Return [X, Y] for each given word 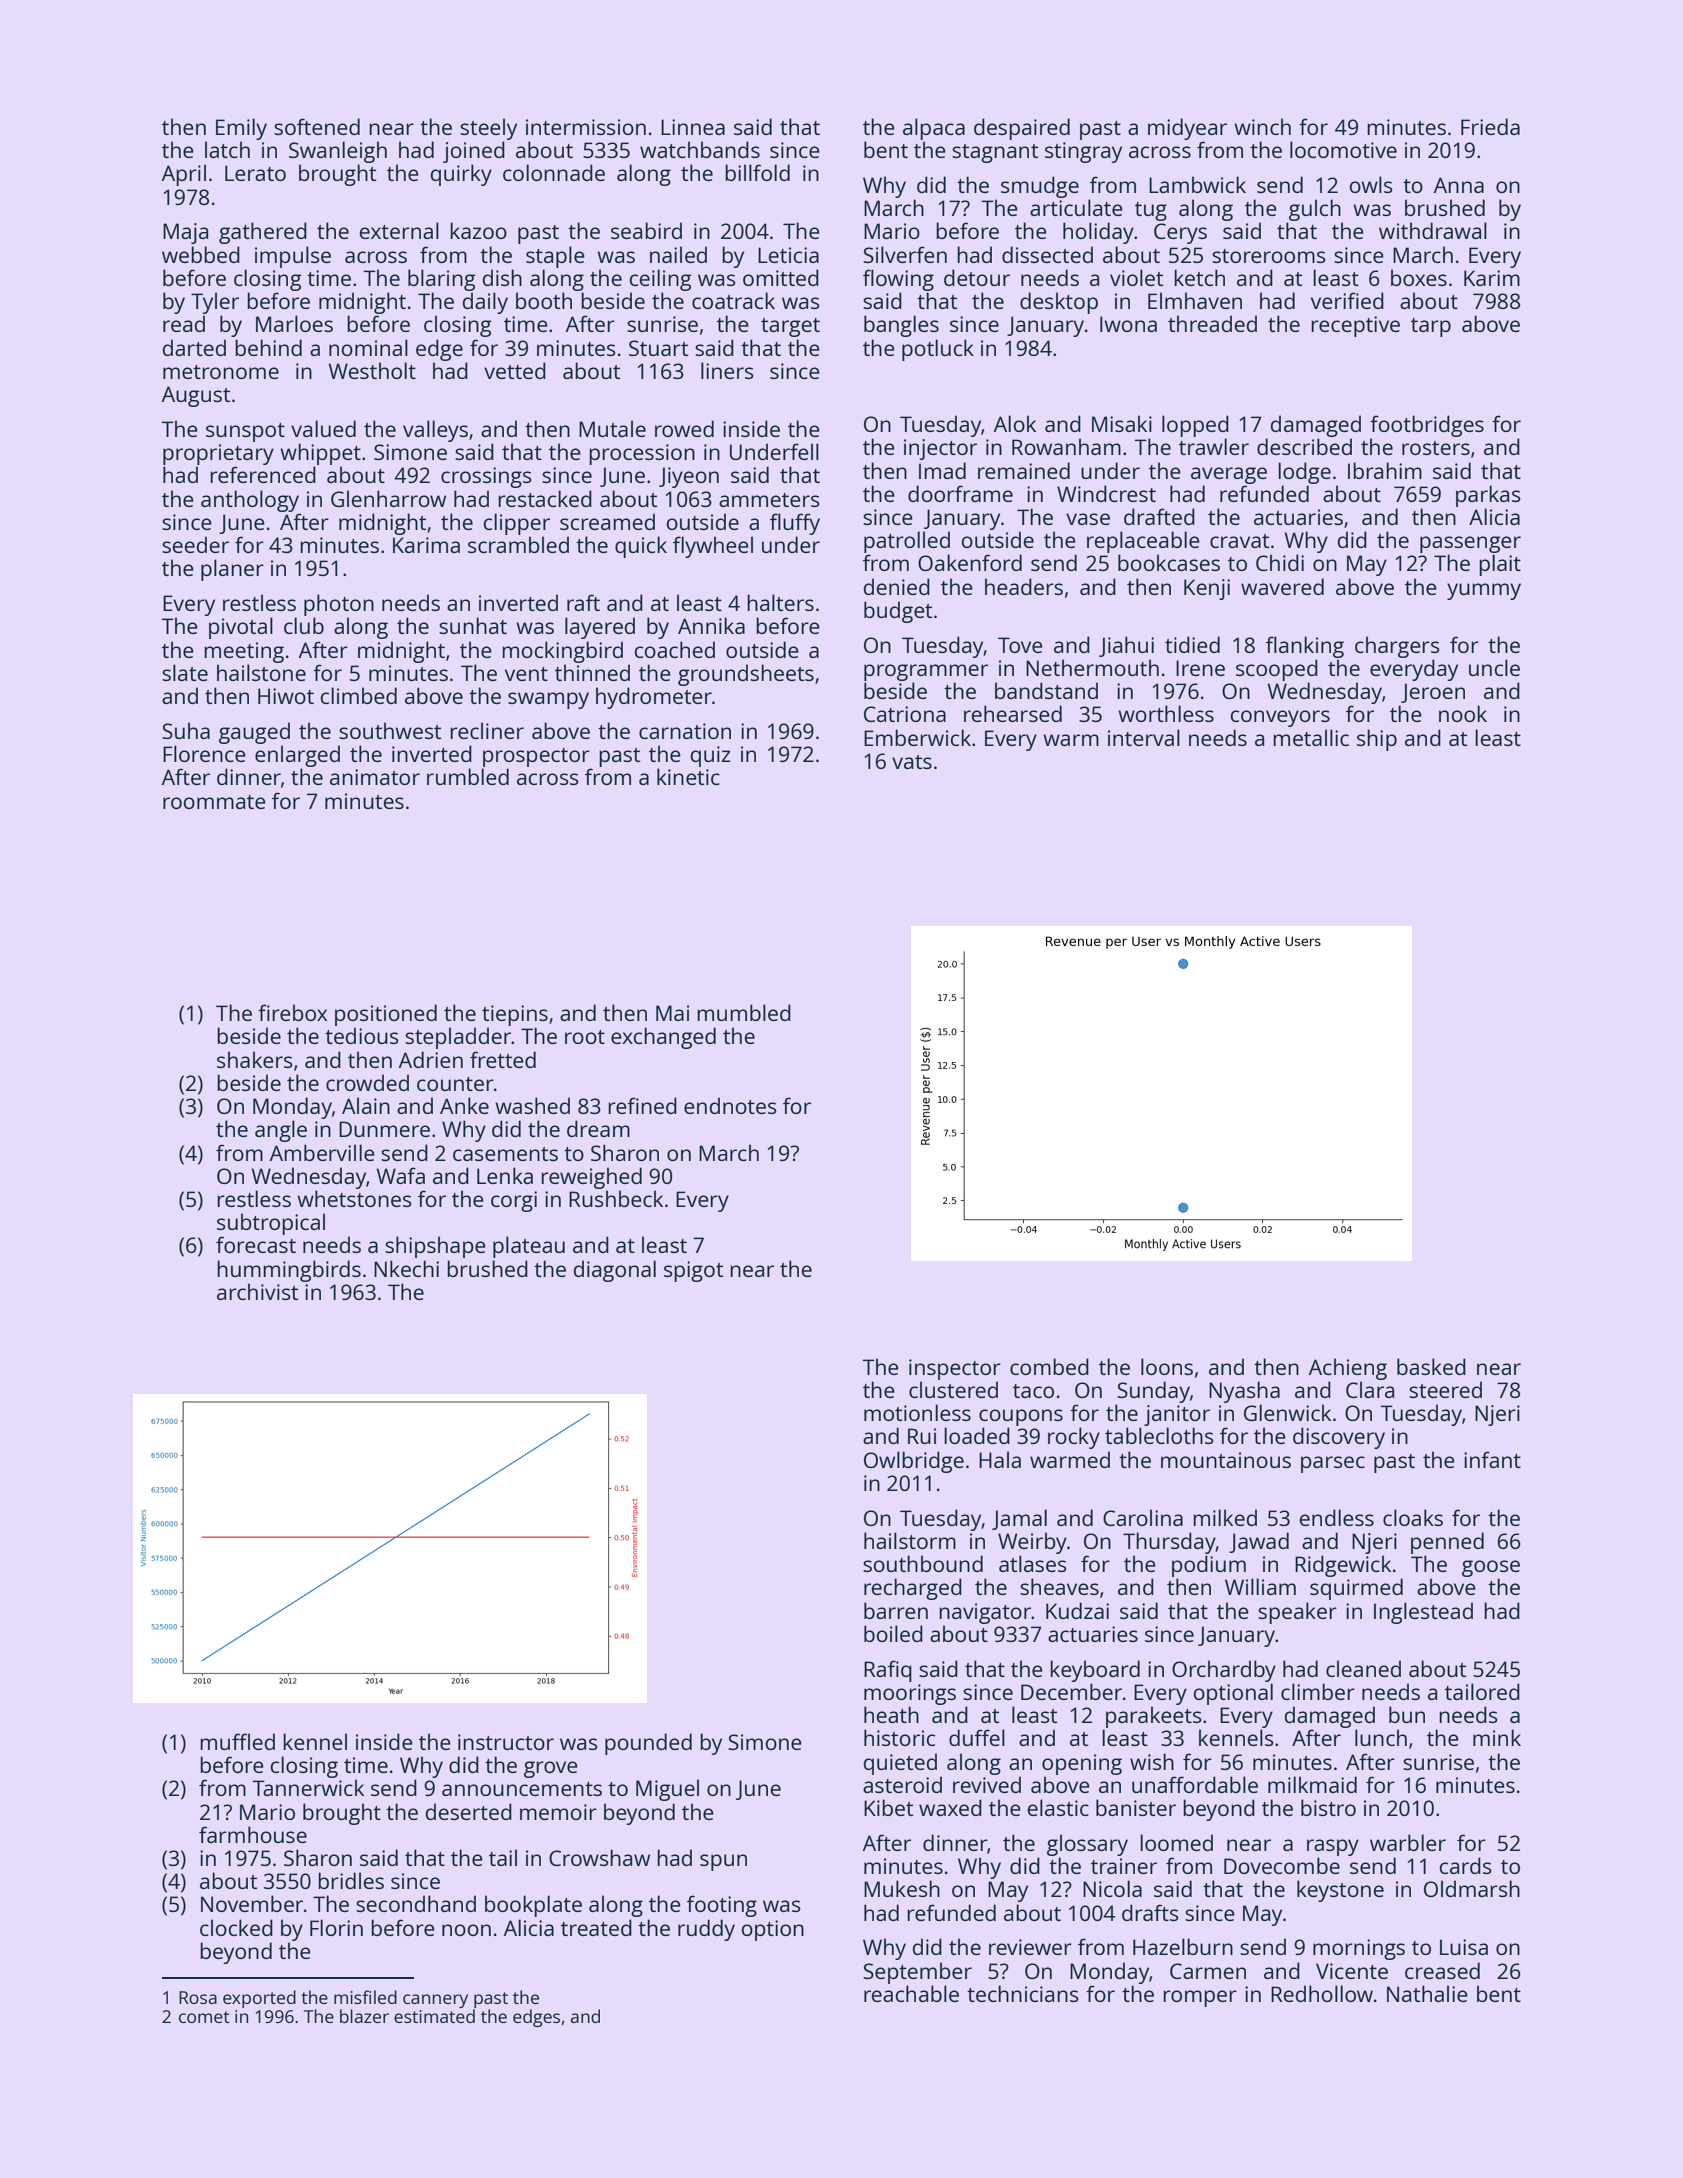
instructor [506, 1742]
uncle [1494, 667]
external [399, 230]
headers [1024, 586]
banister [1136, 1807]
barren [896, 1610]
